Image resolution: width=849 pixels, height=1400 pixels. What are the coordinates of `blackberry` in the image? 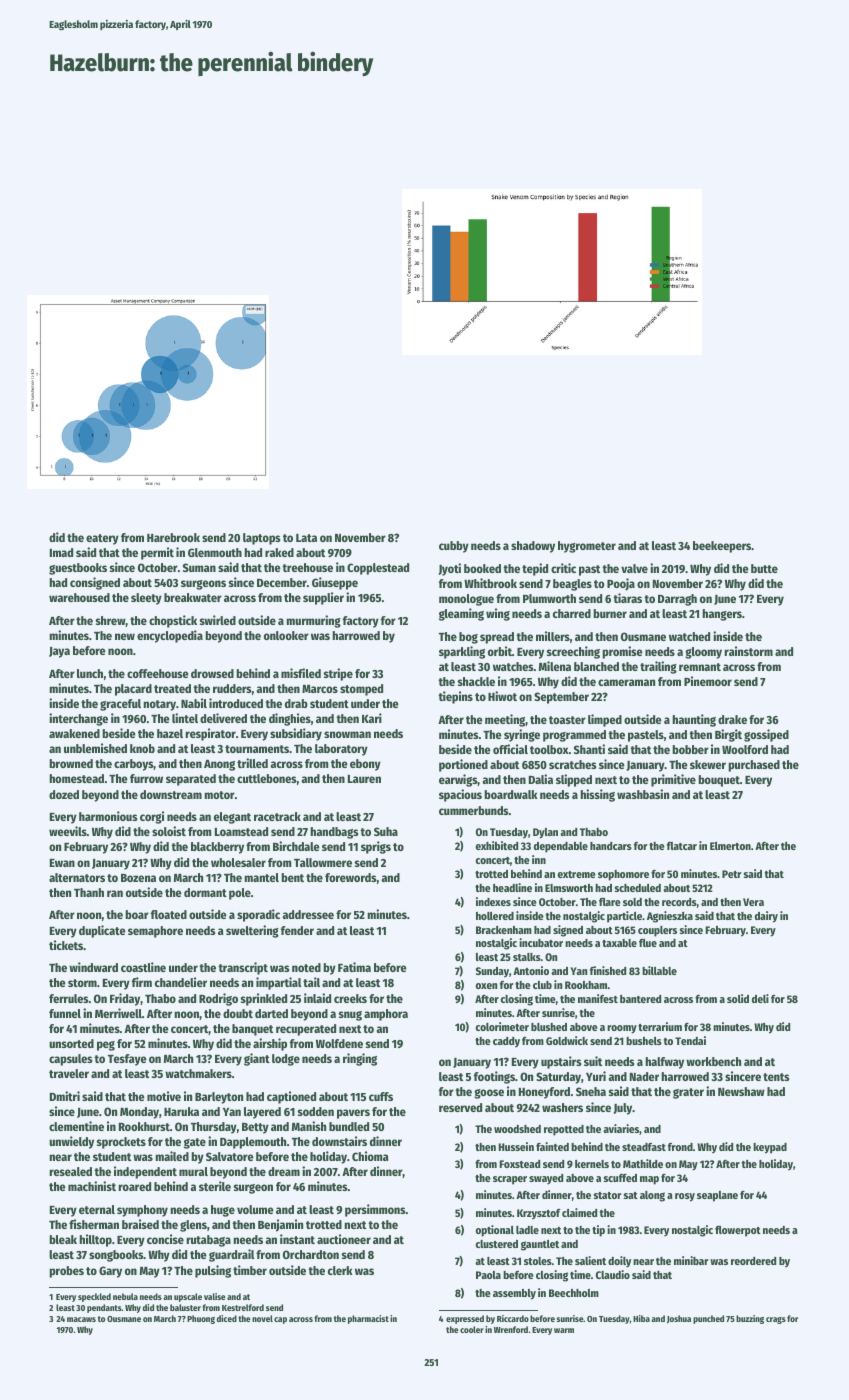 It's located at (217, 848).
